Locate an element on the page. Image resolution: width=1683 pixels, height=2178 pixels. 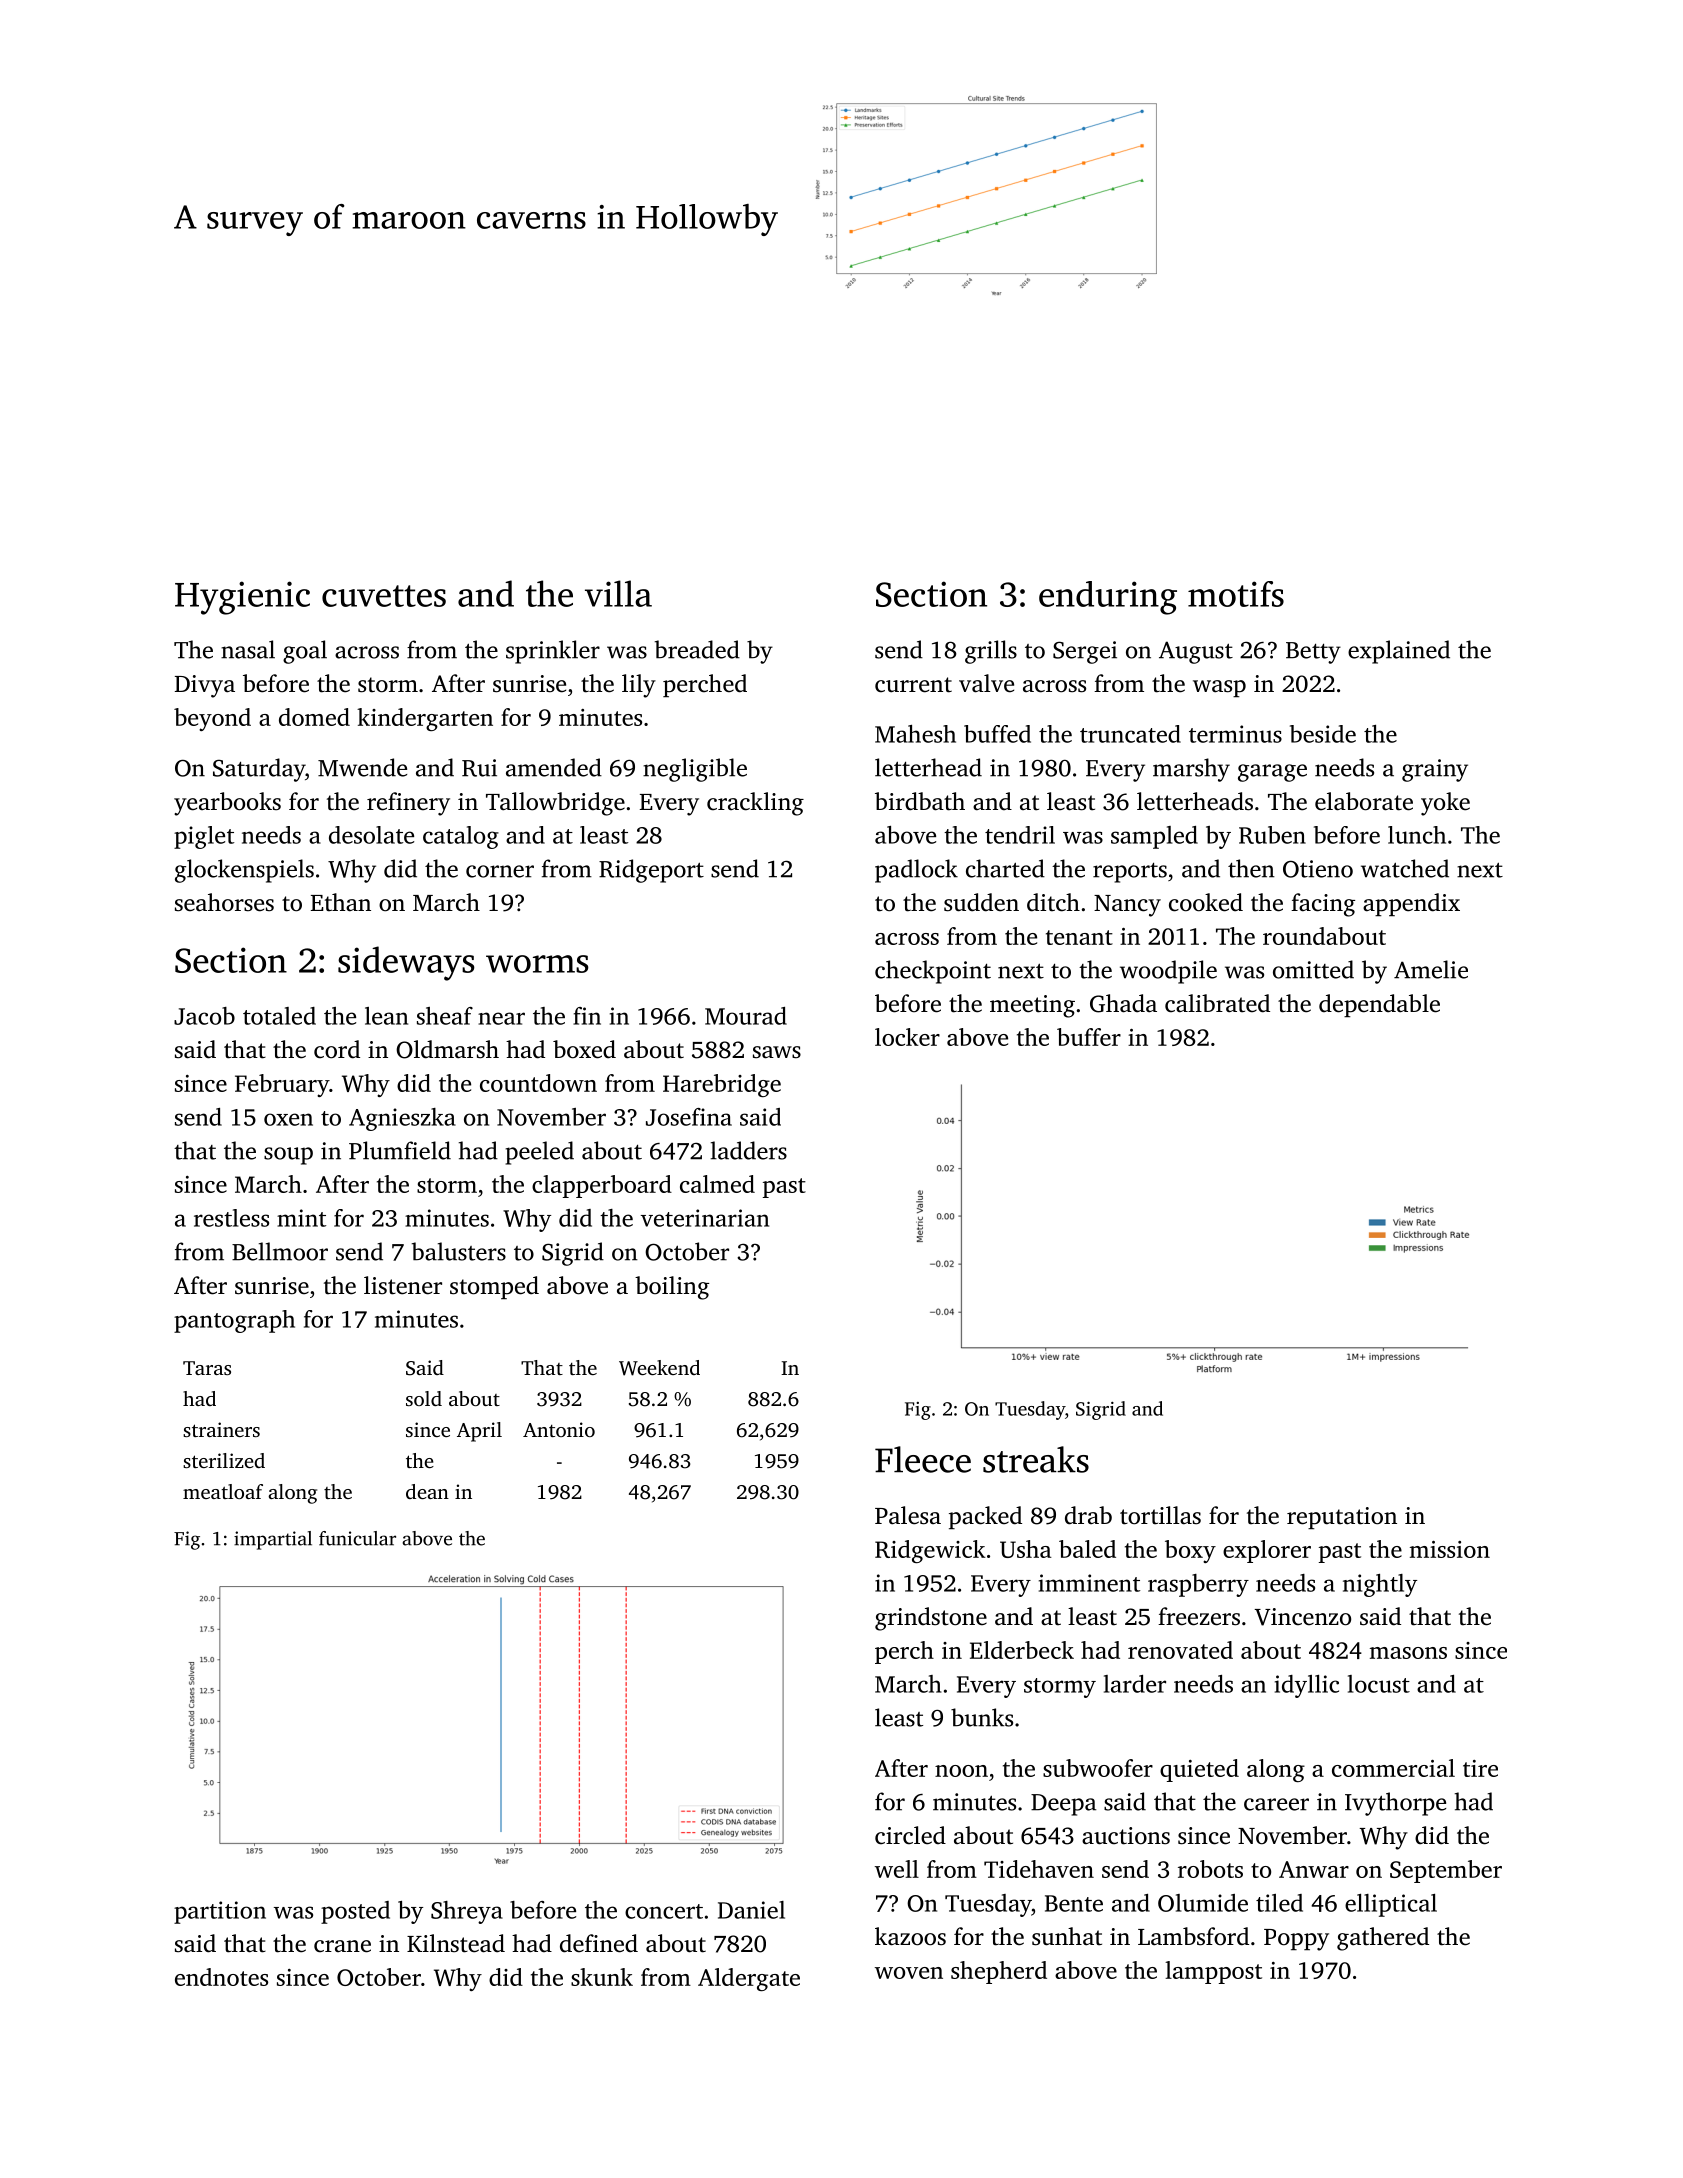
streaks is located at coordinates (1036, 1459).
